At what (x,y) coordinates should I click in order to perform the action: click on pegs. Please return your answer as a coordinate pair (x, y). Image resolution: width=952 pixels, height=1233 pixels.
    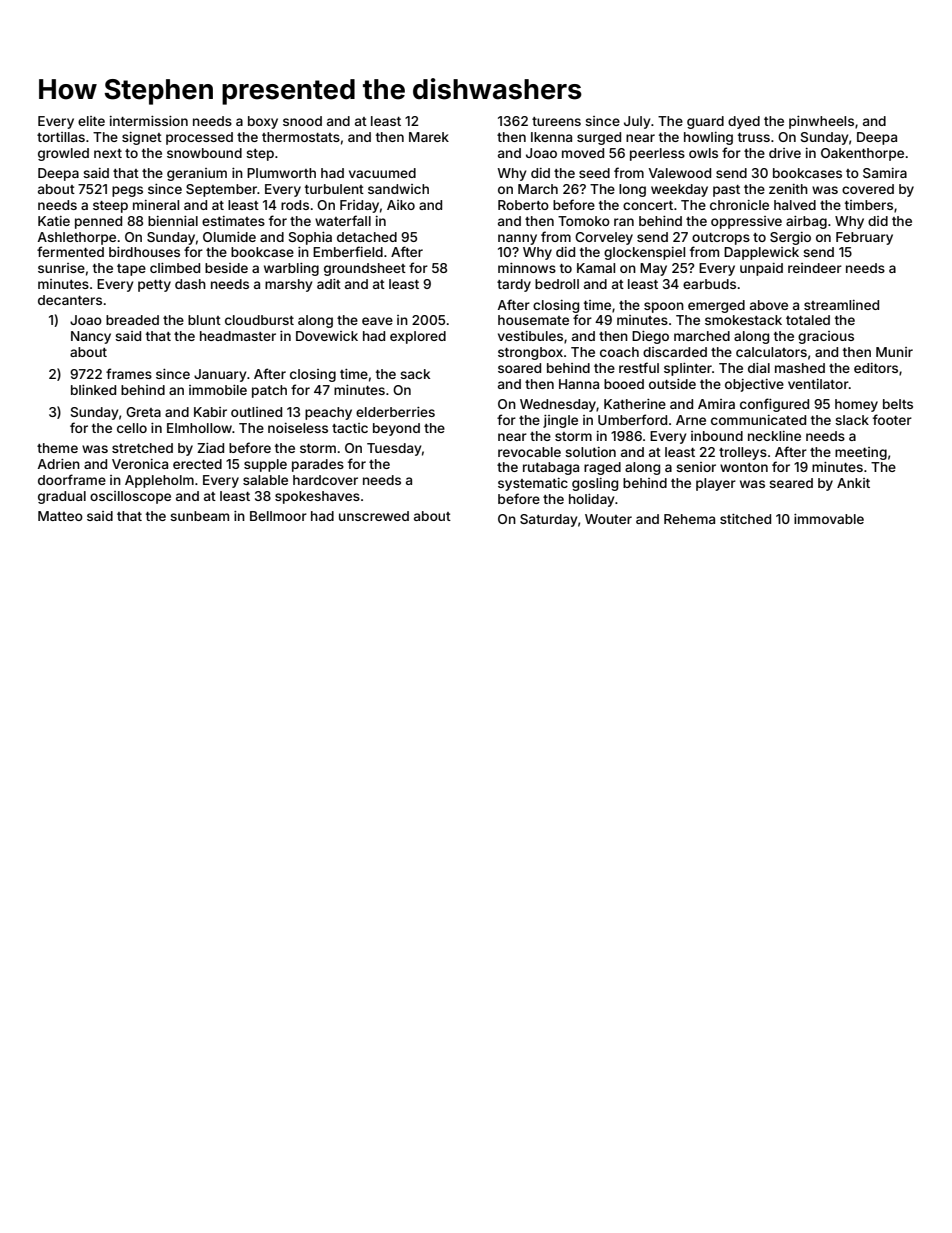
    Looking at the image, I should click on (127, 191).
